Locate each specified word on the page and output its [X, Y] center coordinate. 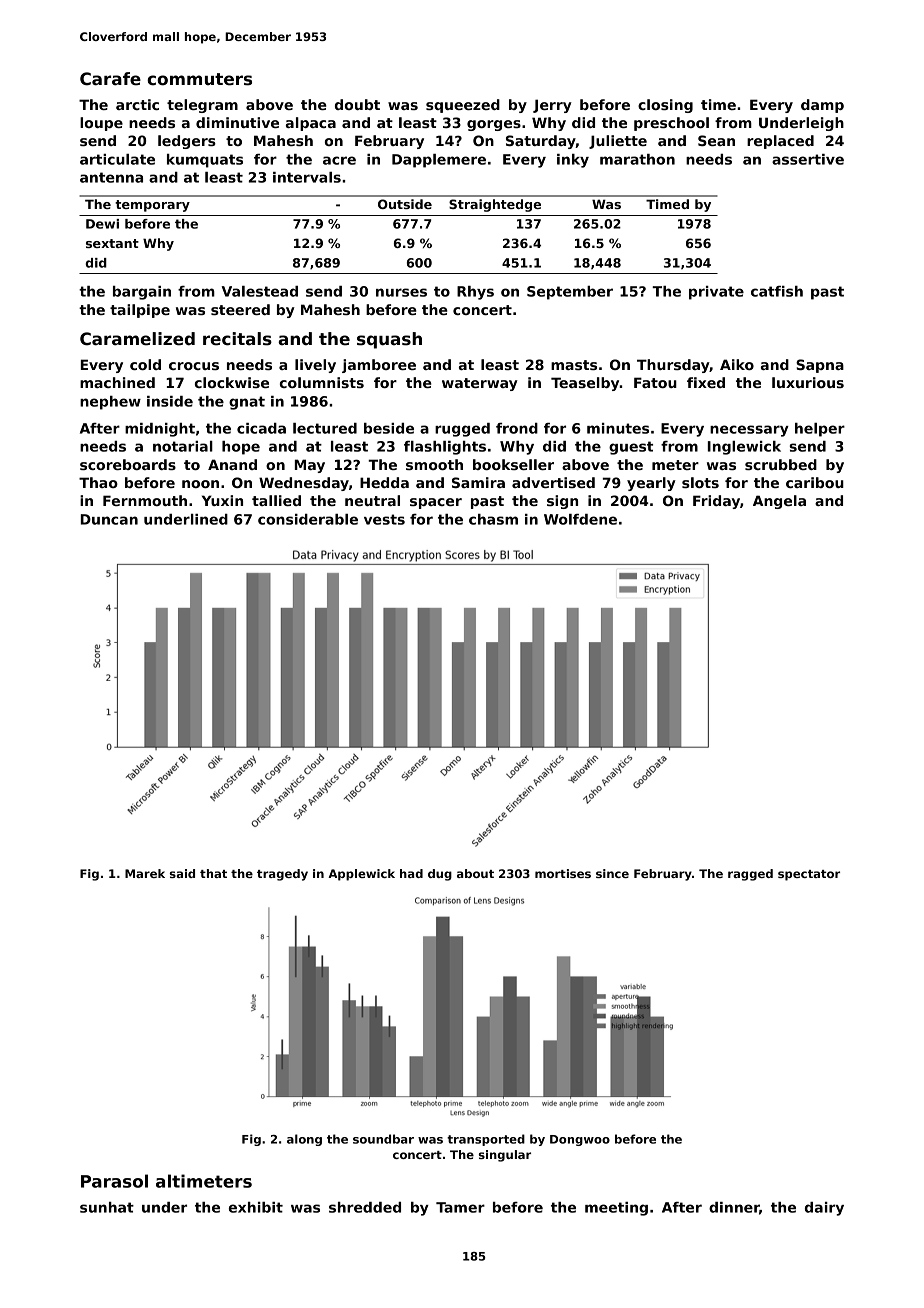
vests [384, 519]
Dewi [102, 224]
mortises [563, 873]
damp [822, 106]
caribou [815, 482]
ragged [750, 875]
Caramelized [137, 339]
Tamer [460, 1207]
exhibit [256, 1207]
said [182, 873]
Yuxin [222, 500]
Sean [716, 140]
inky [573, 161]
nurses [401, 292]
